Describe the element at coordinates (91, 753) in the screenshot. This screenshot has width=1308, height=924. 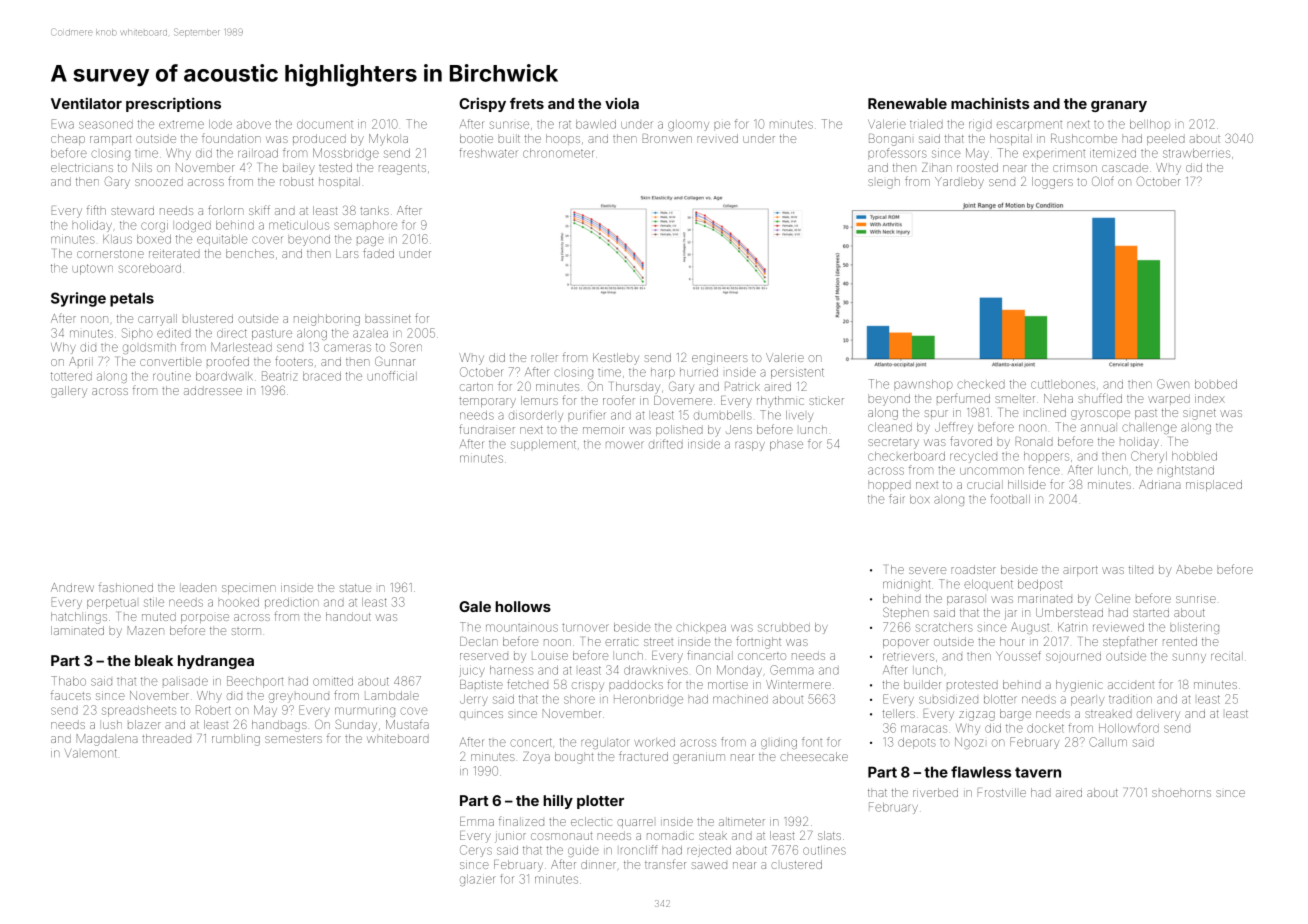
I see `Valemont` at that location.
